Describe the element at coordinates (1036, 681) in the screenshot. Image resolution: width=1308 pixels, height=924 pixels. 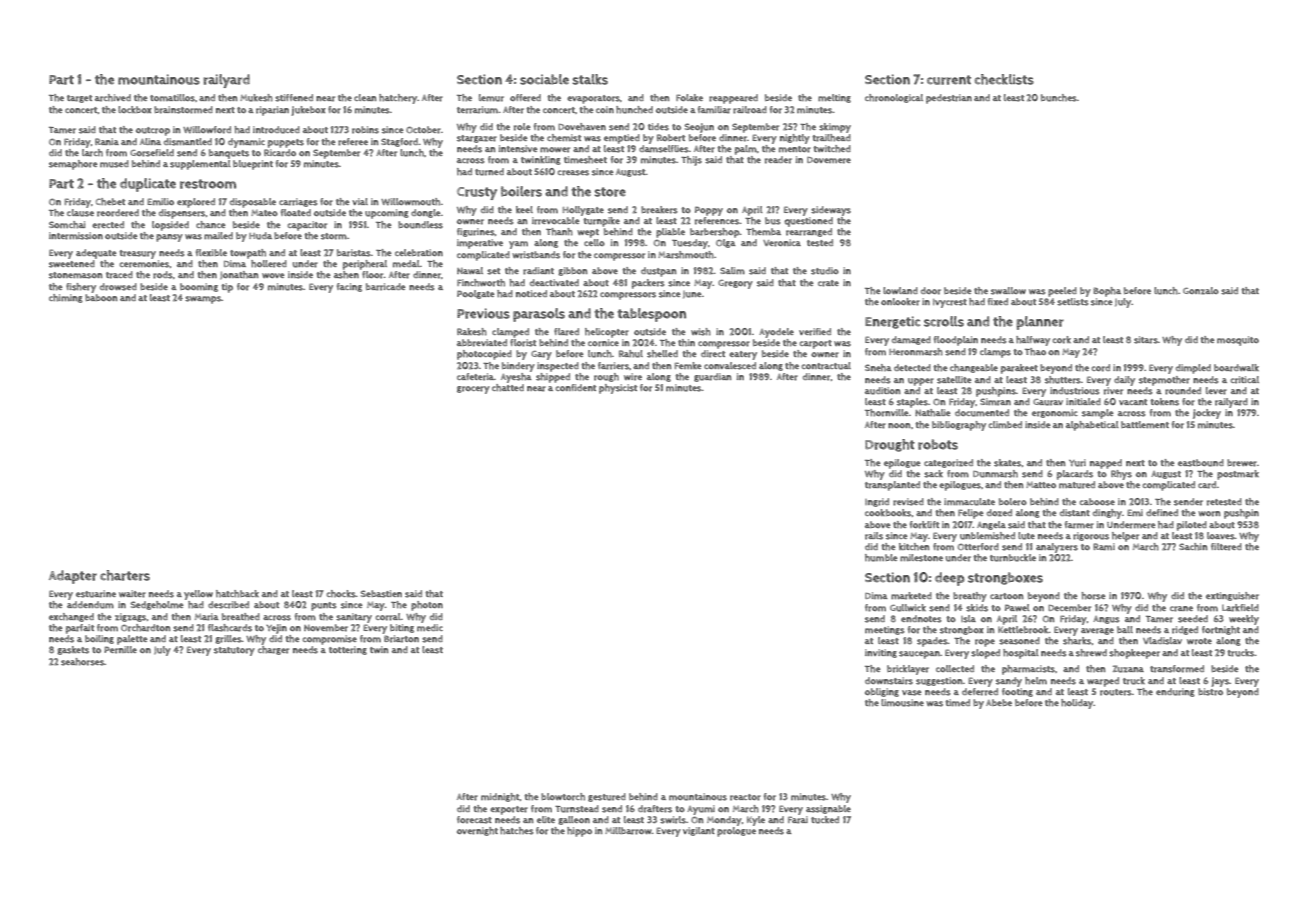
I see `helm` at that location.
